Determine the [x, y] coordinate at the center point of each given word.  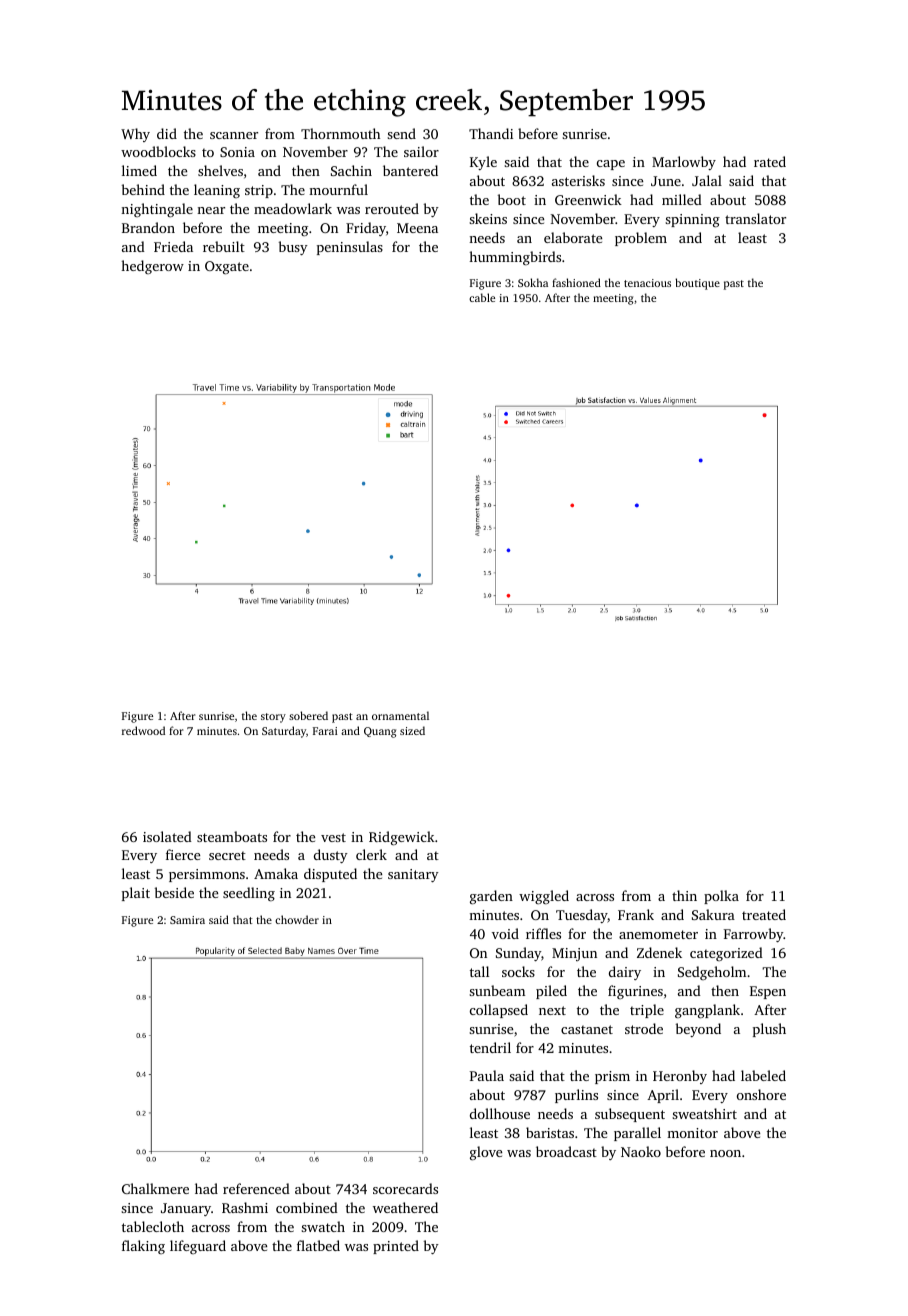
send [401, 133]
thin [684, 895]
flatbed [318, 1245]
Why [135, 135]
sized [412, 730]
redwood [143, 730]
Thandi [491, 133]
